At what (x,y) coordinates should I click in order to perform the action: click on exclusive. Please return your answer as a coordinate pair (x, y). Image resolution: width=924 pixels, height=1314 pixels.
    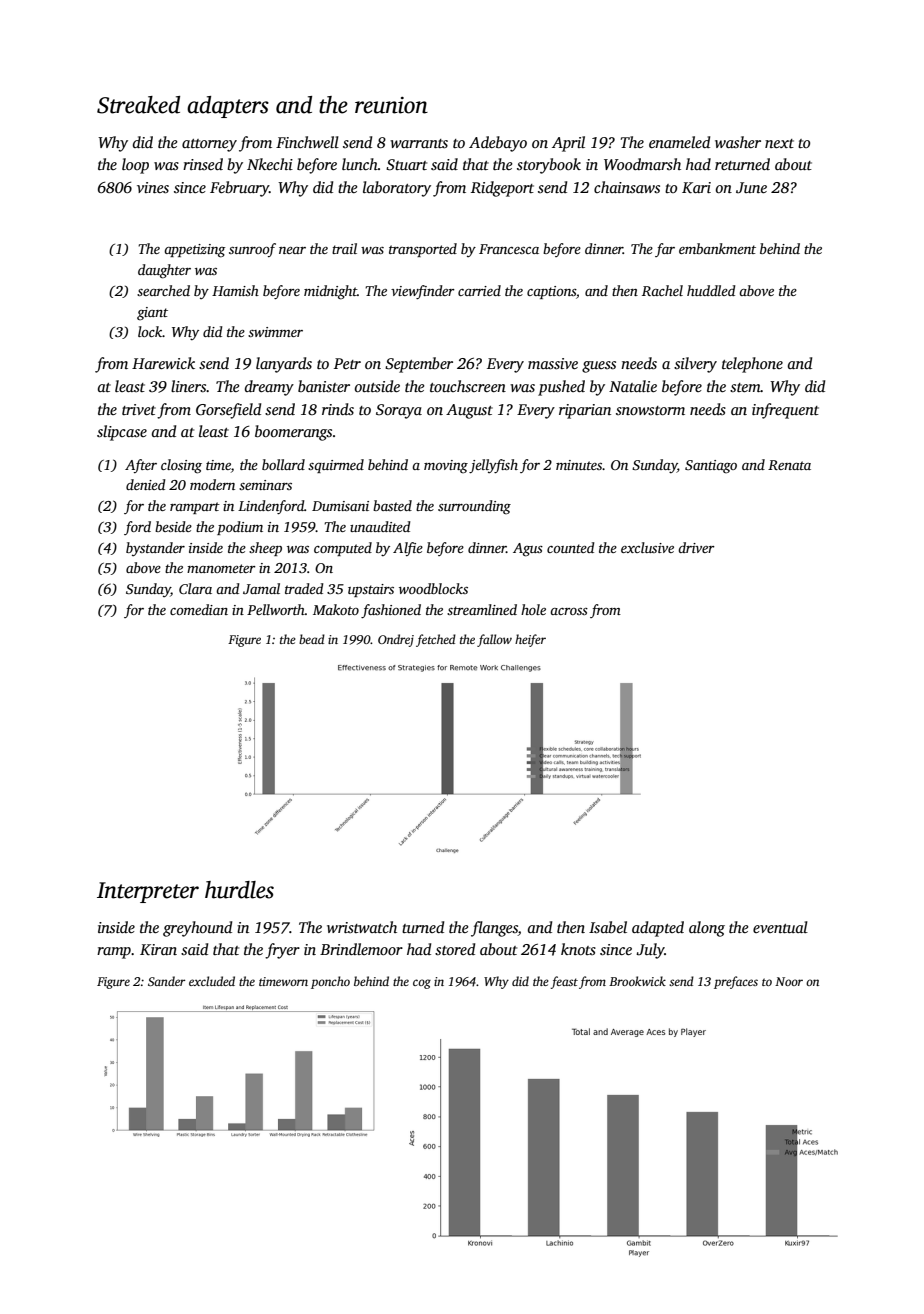
    Looking at the image, I should click on (647, 547).
